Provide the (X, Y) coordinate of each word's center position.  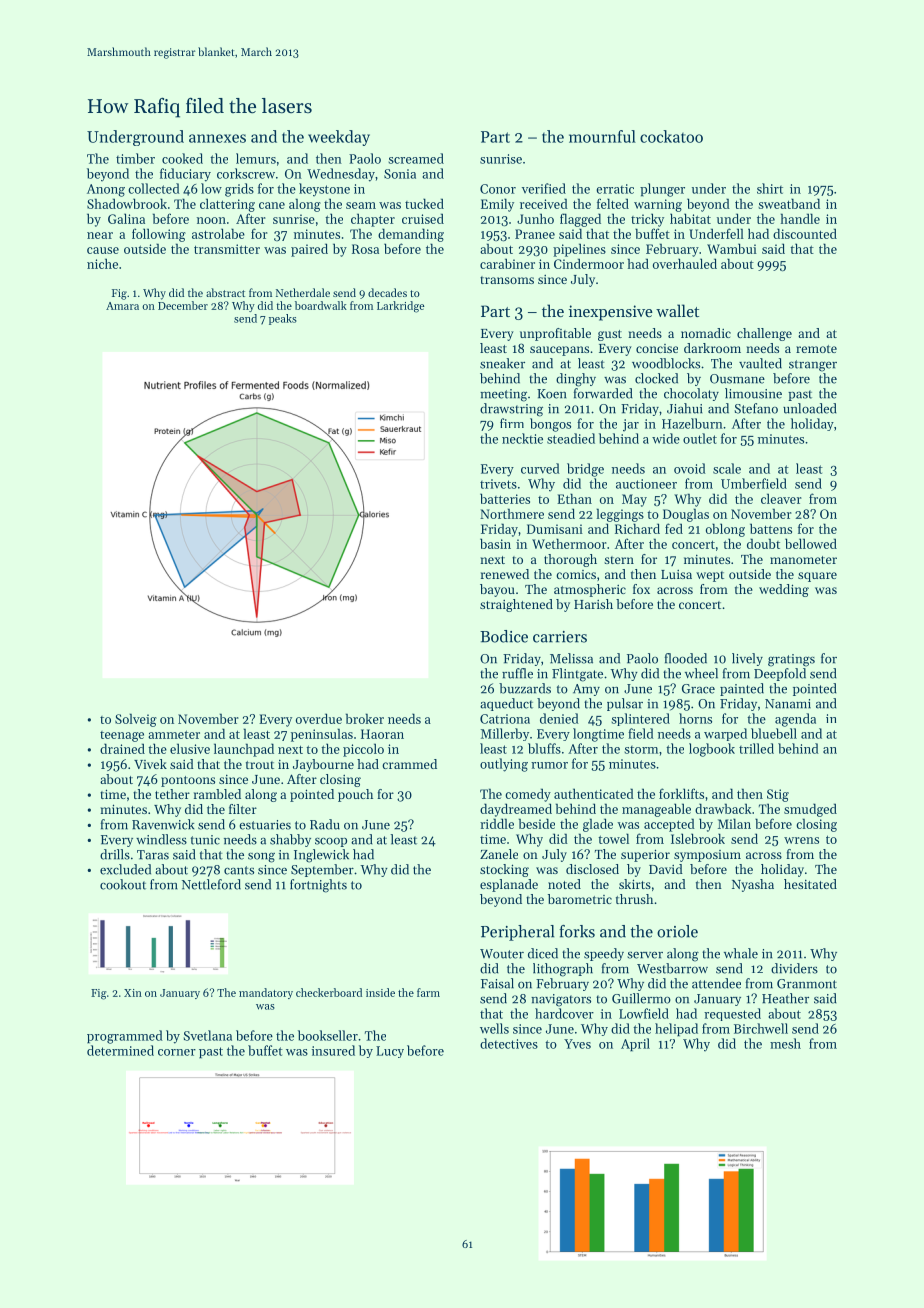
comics (576, 574)
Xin (133, 993)
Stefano (756, 408)
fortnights (318, 886)
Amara (122, 306)
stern (619, 560)
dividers (794, 968)
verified (544, 188)
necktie (522, 438)
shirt (770, 188)
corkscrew (246, 173)
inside (380, 992)
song (261, 858)
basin (495, 543)
